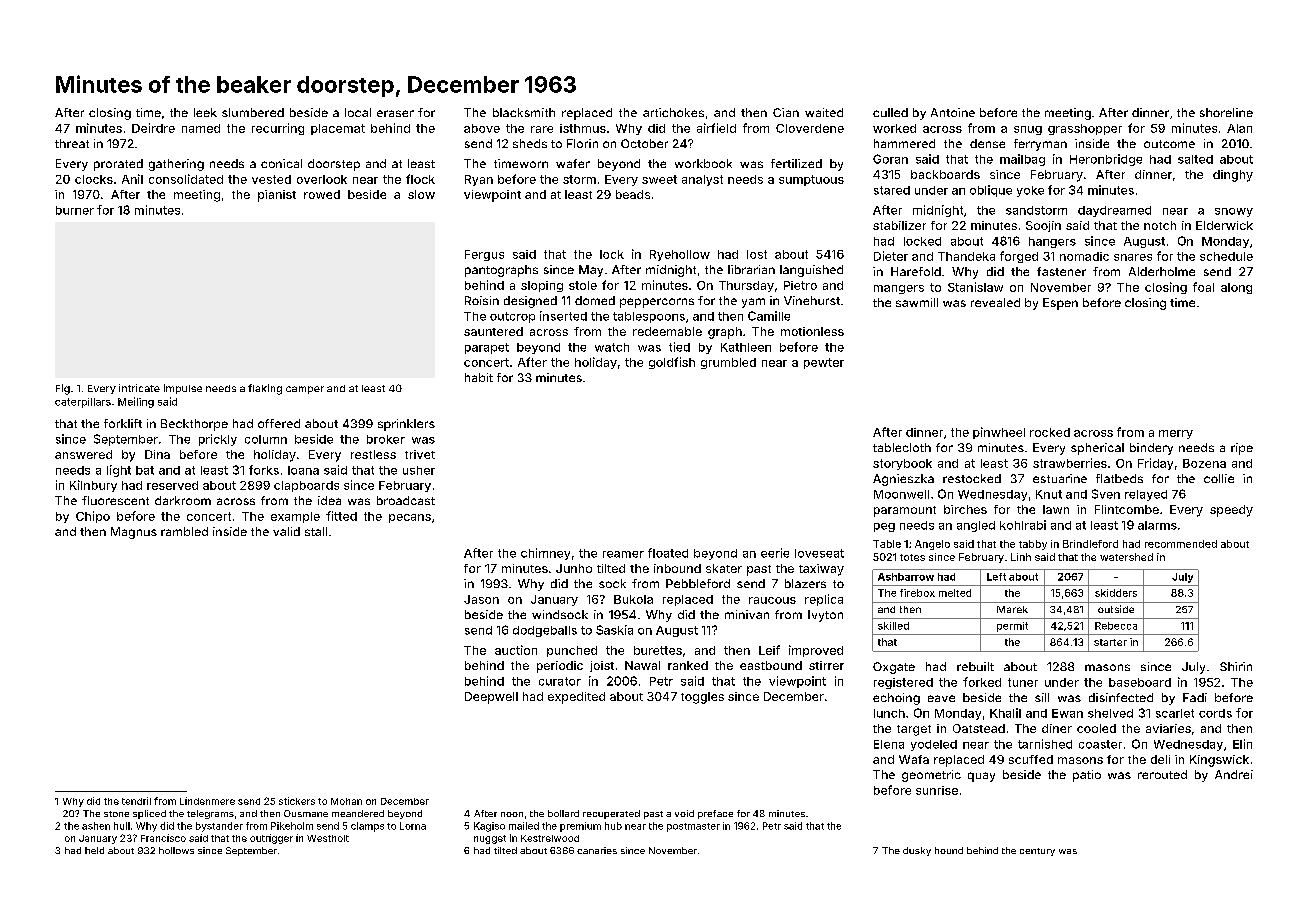 Image resolution: width=1308 pixels, height=924 pixels. Describe the element at coordinates (573, 163) in the document. I see `wafer` at that location.
